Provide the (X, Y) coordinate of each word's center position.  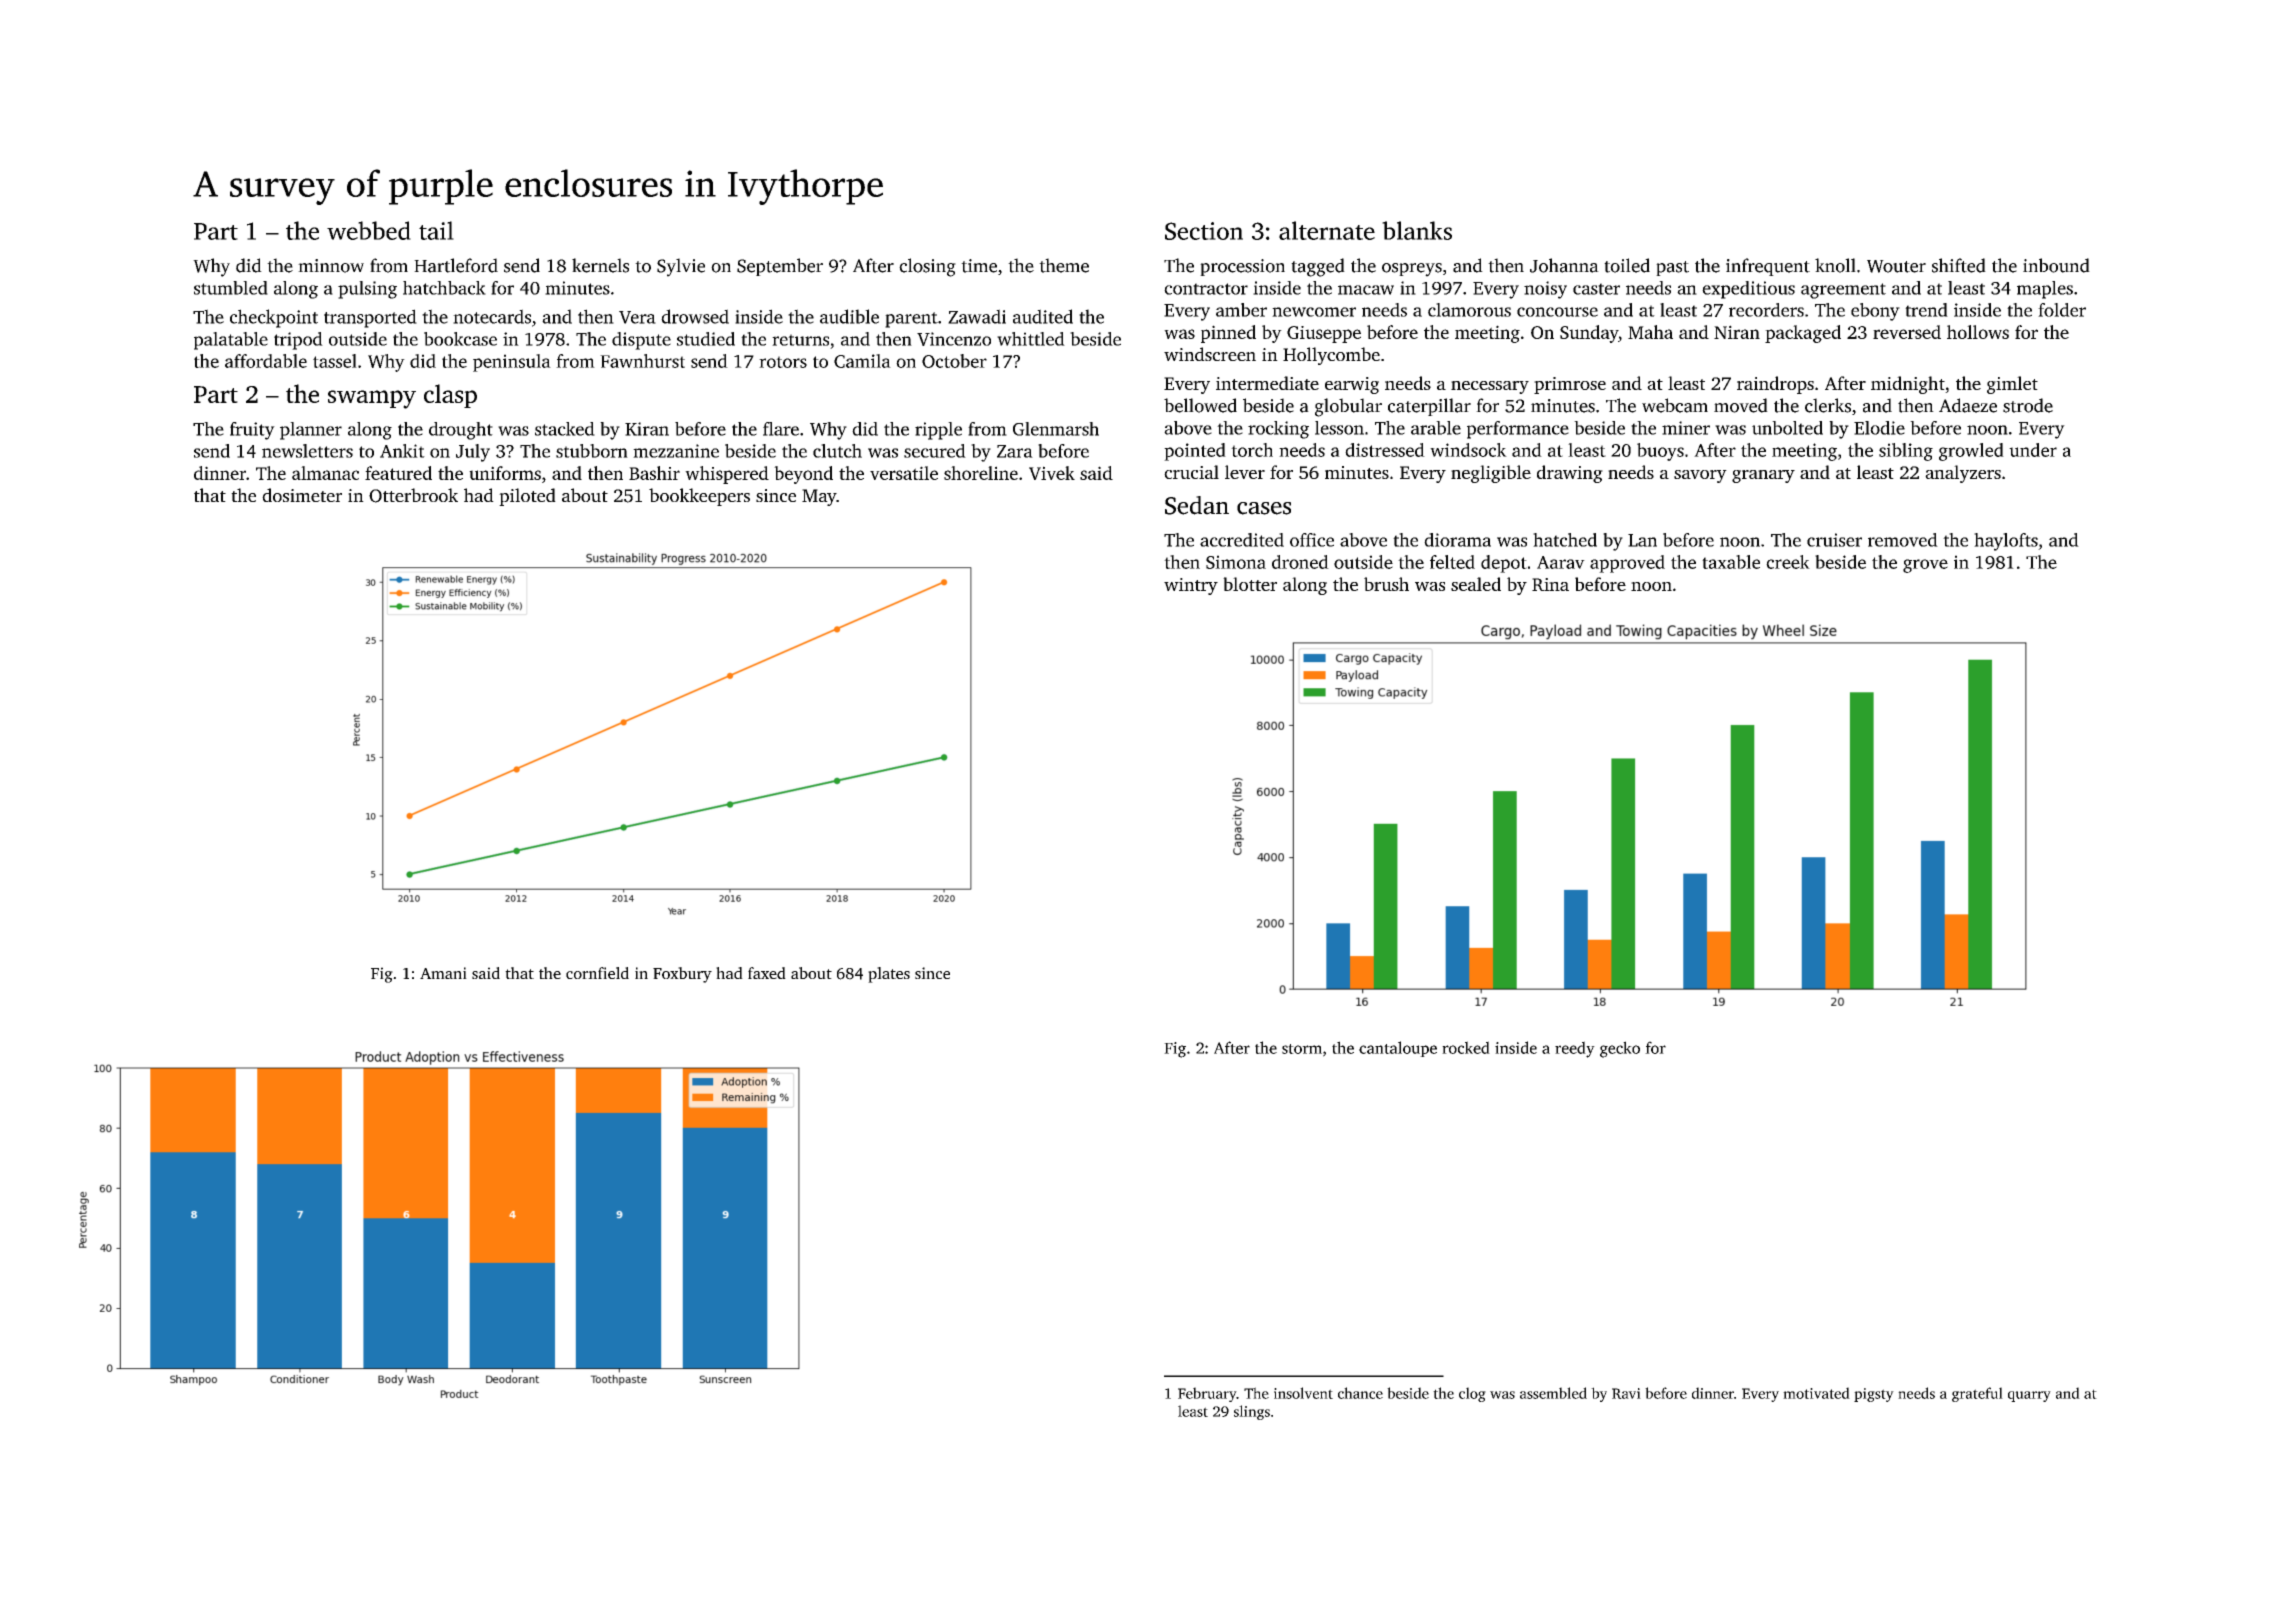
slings (1252, 1412)
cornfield (597, 973)
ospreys (1412, 270)
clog (1472, 1394)
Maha (1650, 332)
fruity (252, 431)
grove (1925, 566)
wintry (1191, 586)
